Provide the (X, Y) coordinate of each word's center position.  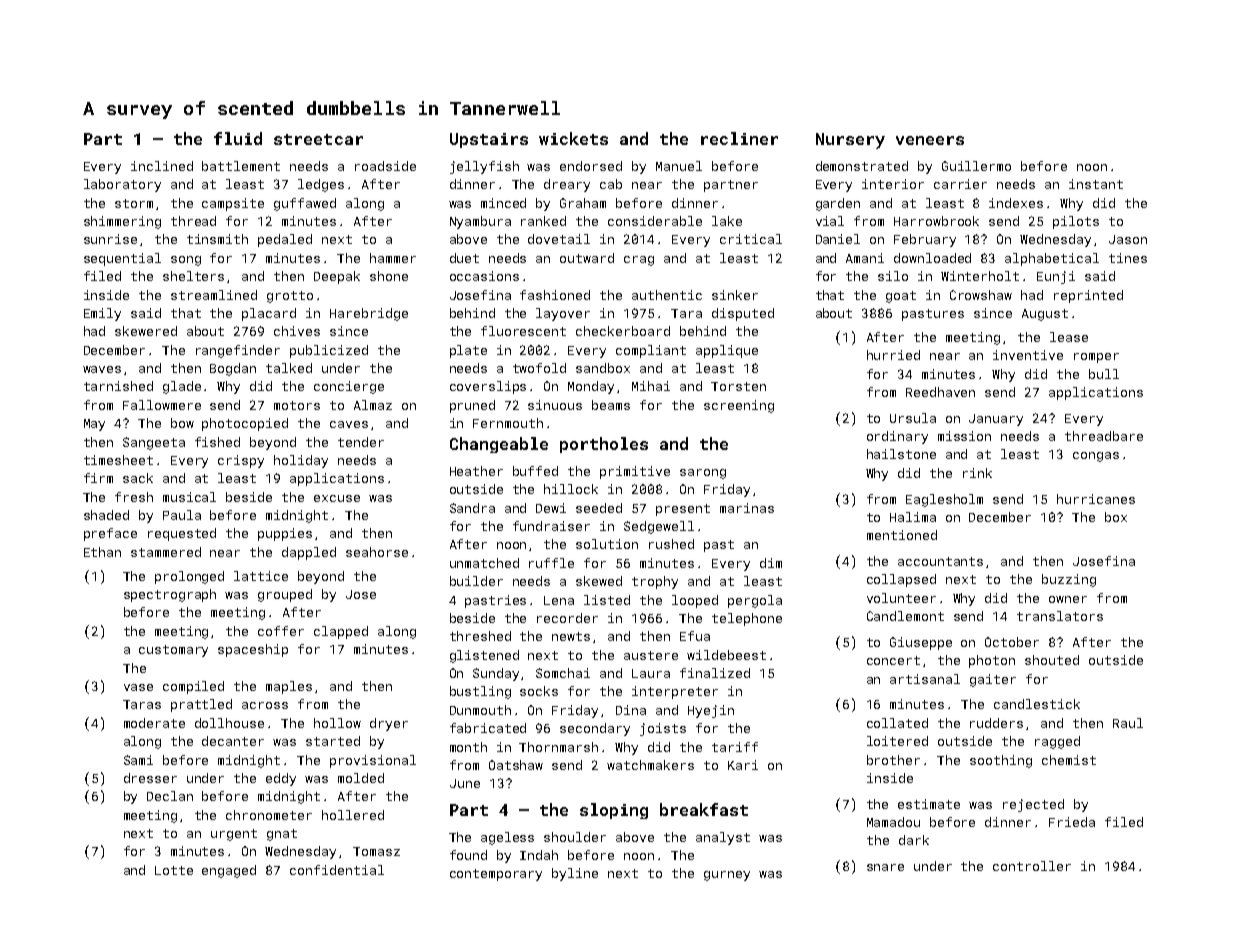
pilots (1076, 222)
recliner (739, 138)
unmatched (484, 563)
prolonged (189, 577)
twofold (539, 368)
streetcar (318, 139)
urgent (234, 835)
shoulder (575, 837)
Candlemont (905, 616)
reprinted (1088, 296)
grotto (290, 297)
